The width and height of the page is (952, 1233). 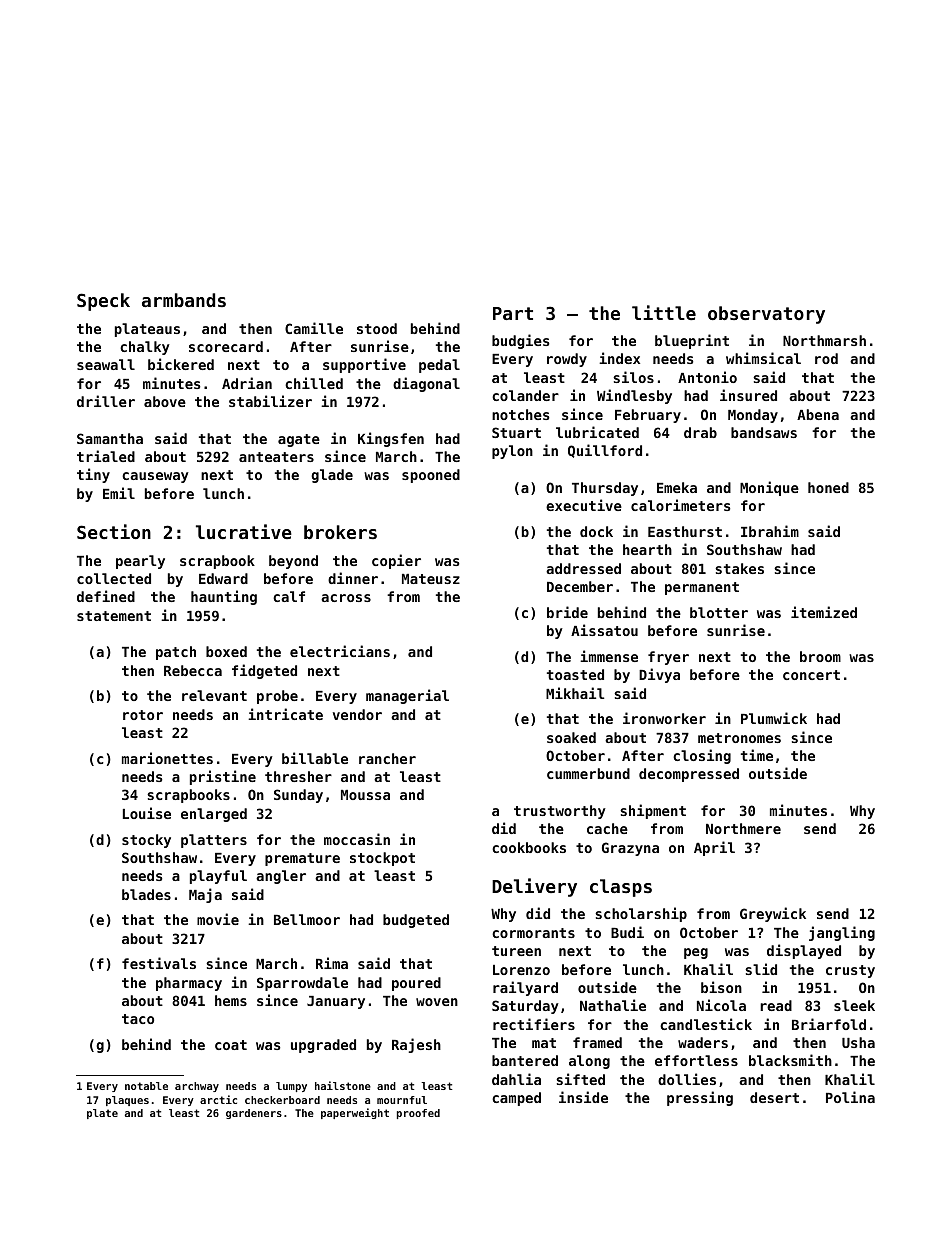 I want to click on plaques, so click(x=127, y=1101).
